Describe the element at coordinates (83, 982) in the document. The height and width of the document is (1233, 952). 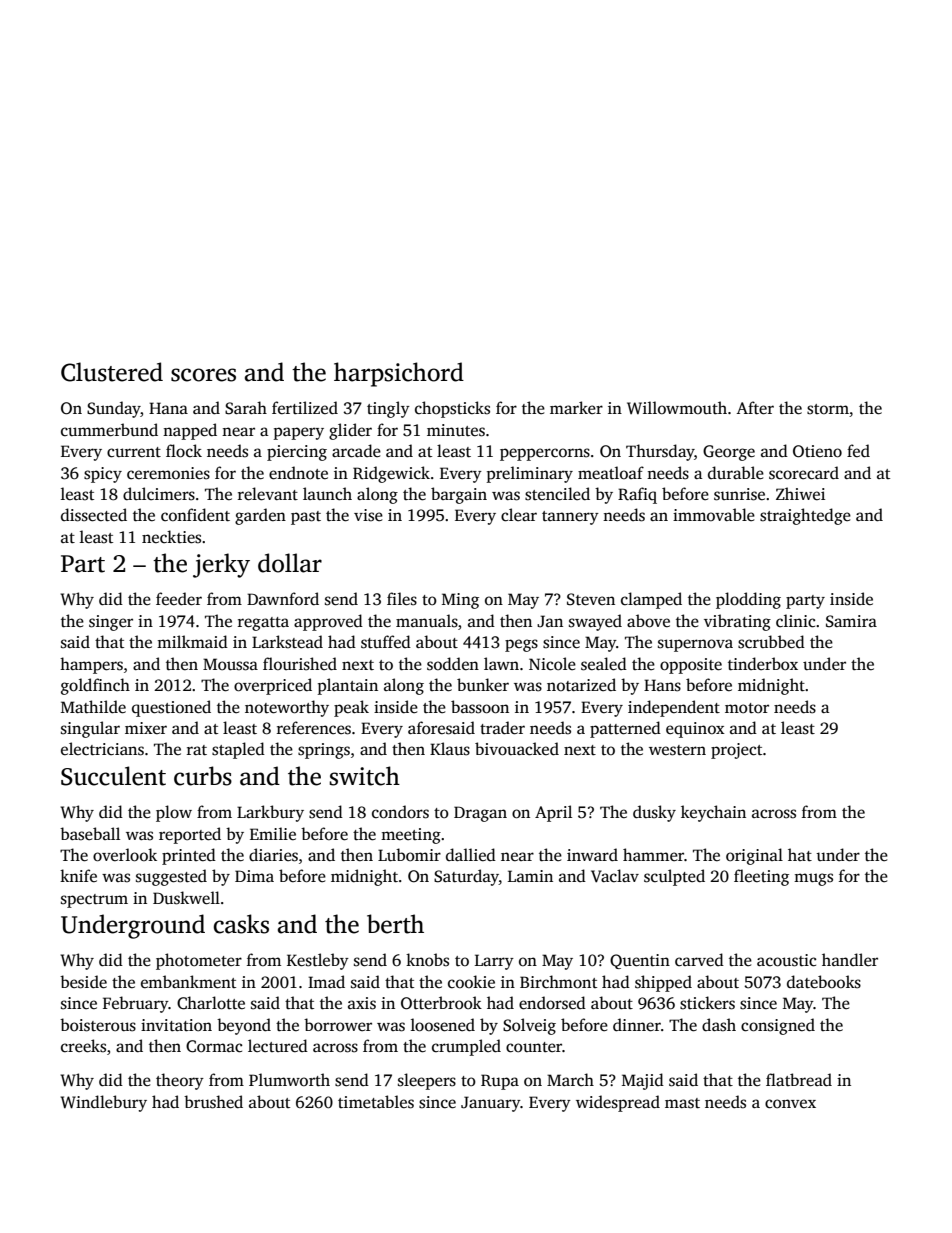
I see `beside` at that location.
